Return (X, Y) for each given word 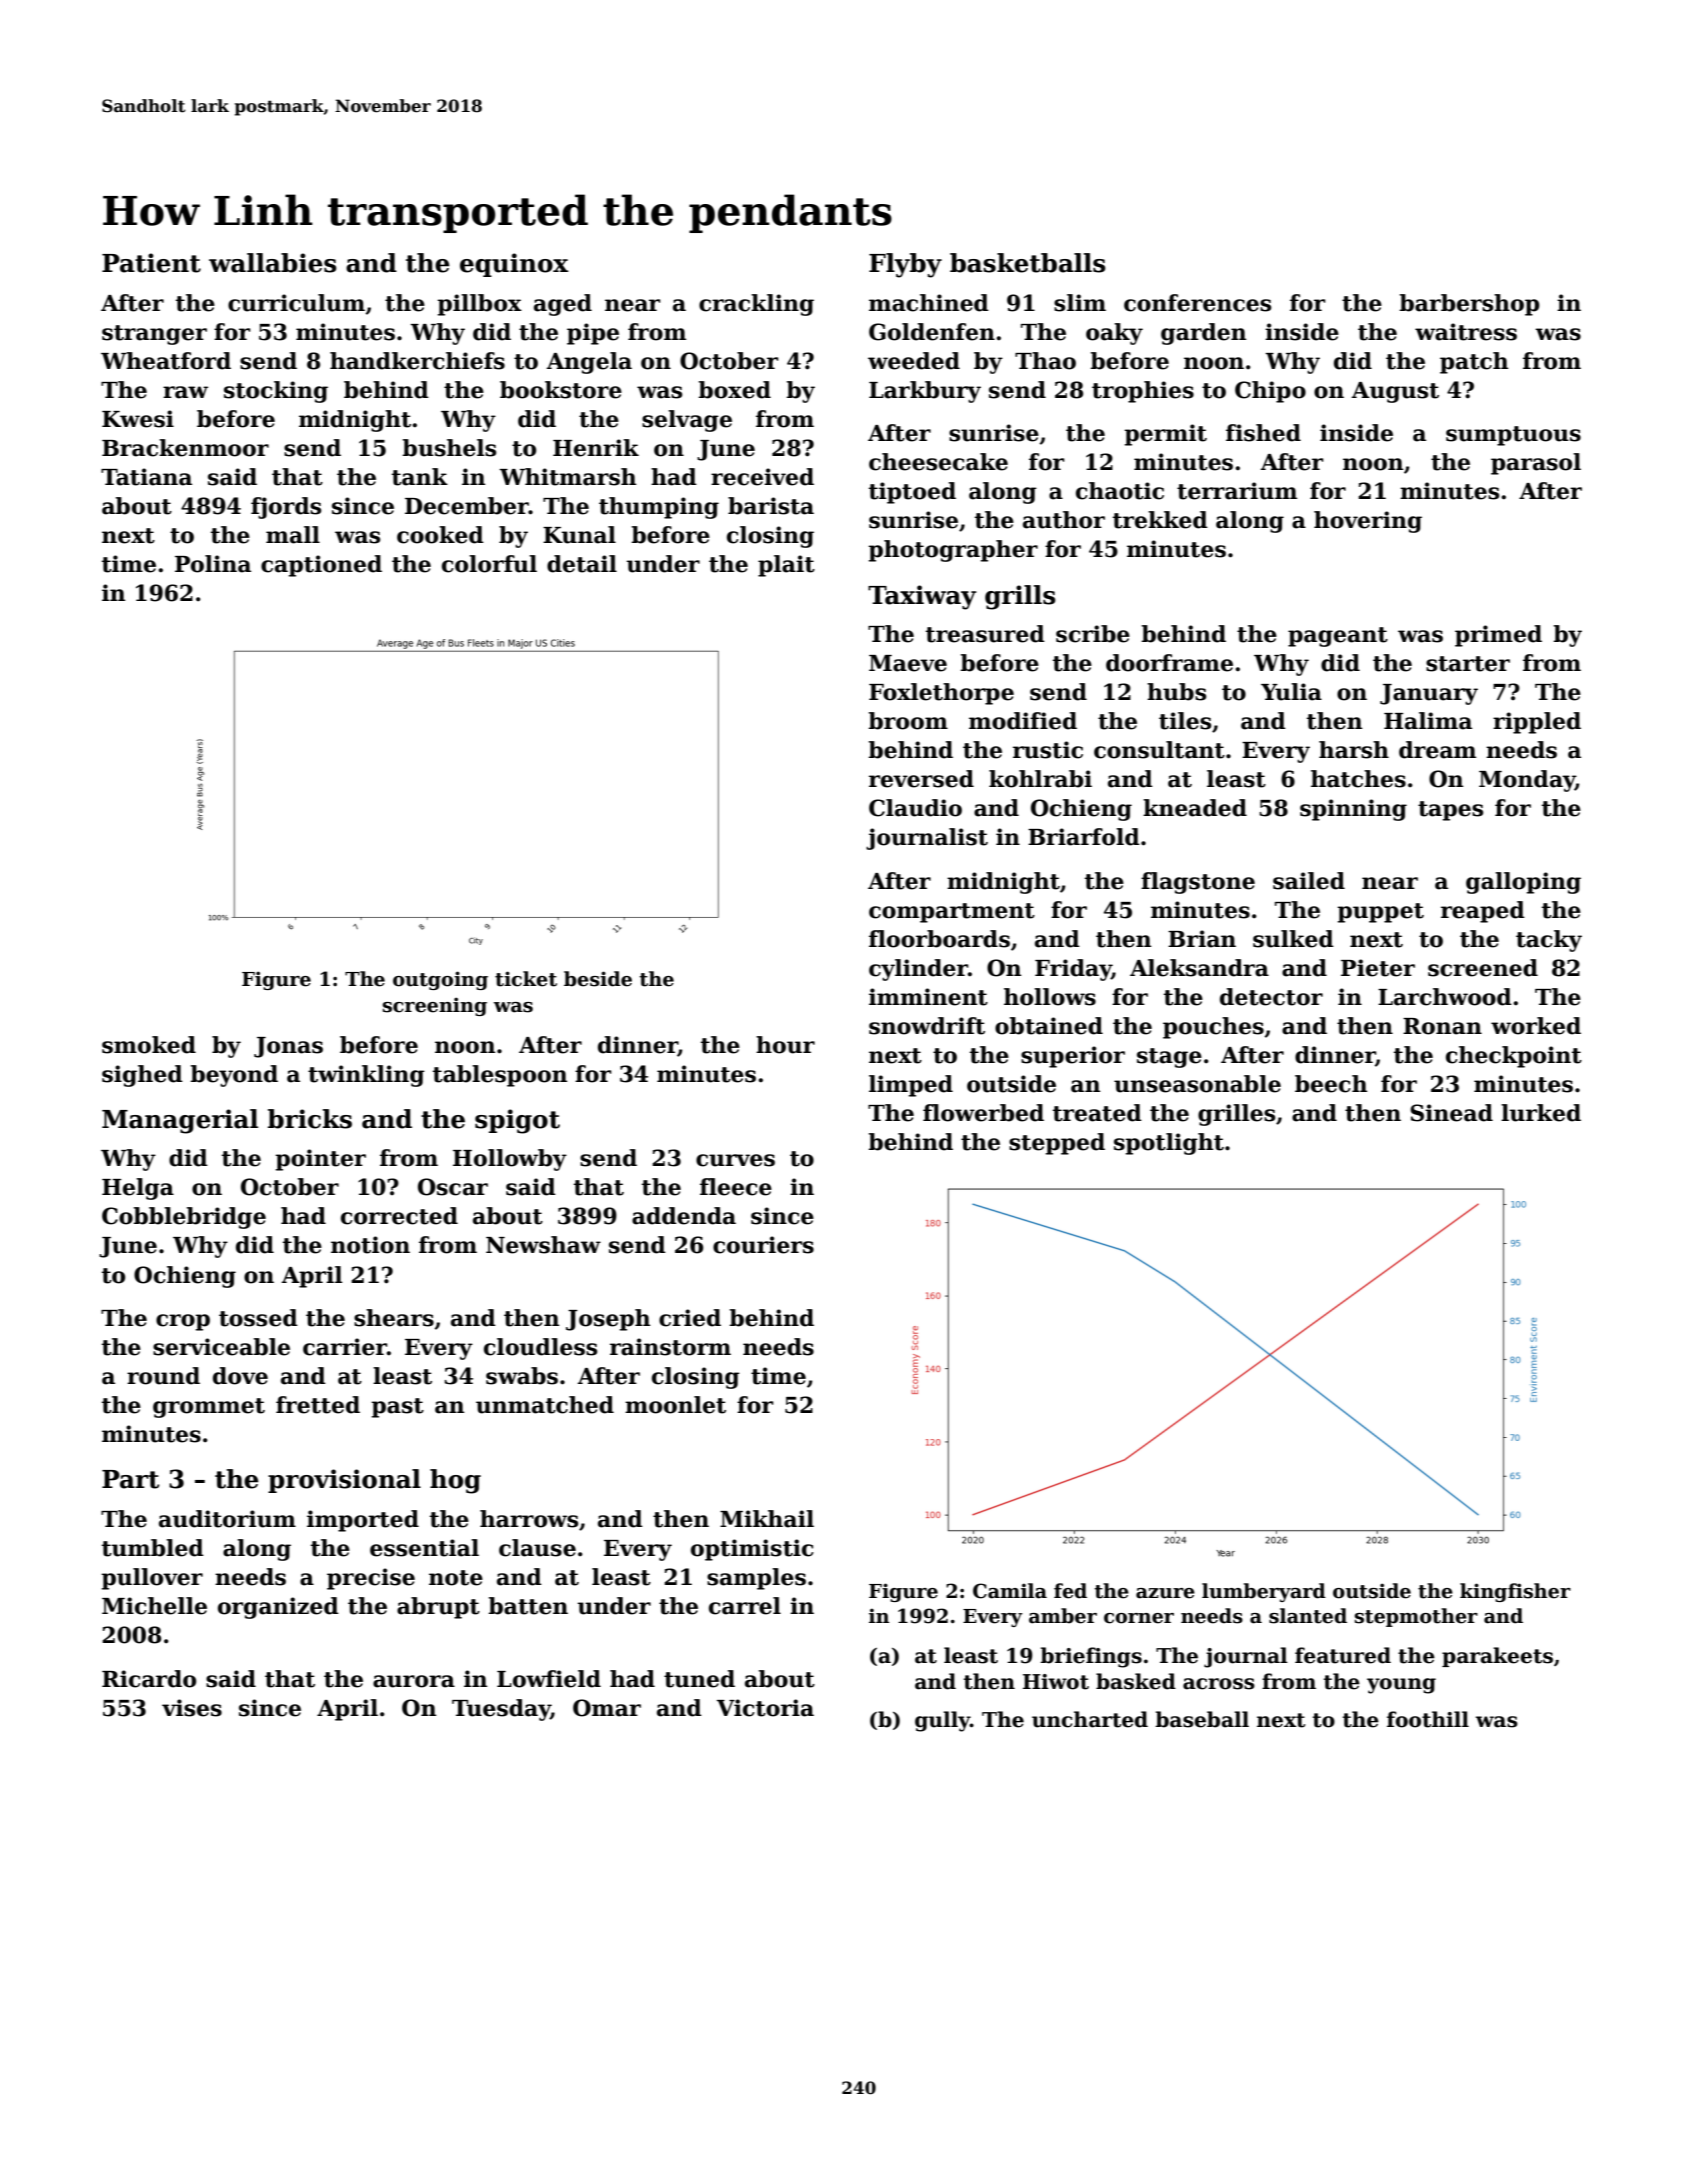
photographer (953, 551)
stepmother (1416, 1617)
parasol (1536, 464)
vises (192, 1708)
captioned (321, 566)
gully (942, 1721)
